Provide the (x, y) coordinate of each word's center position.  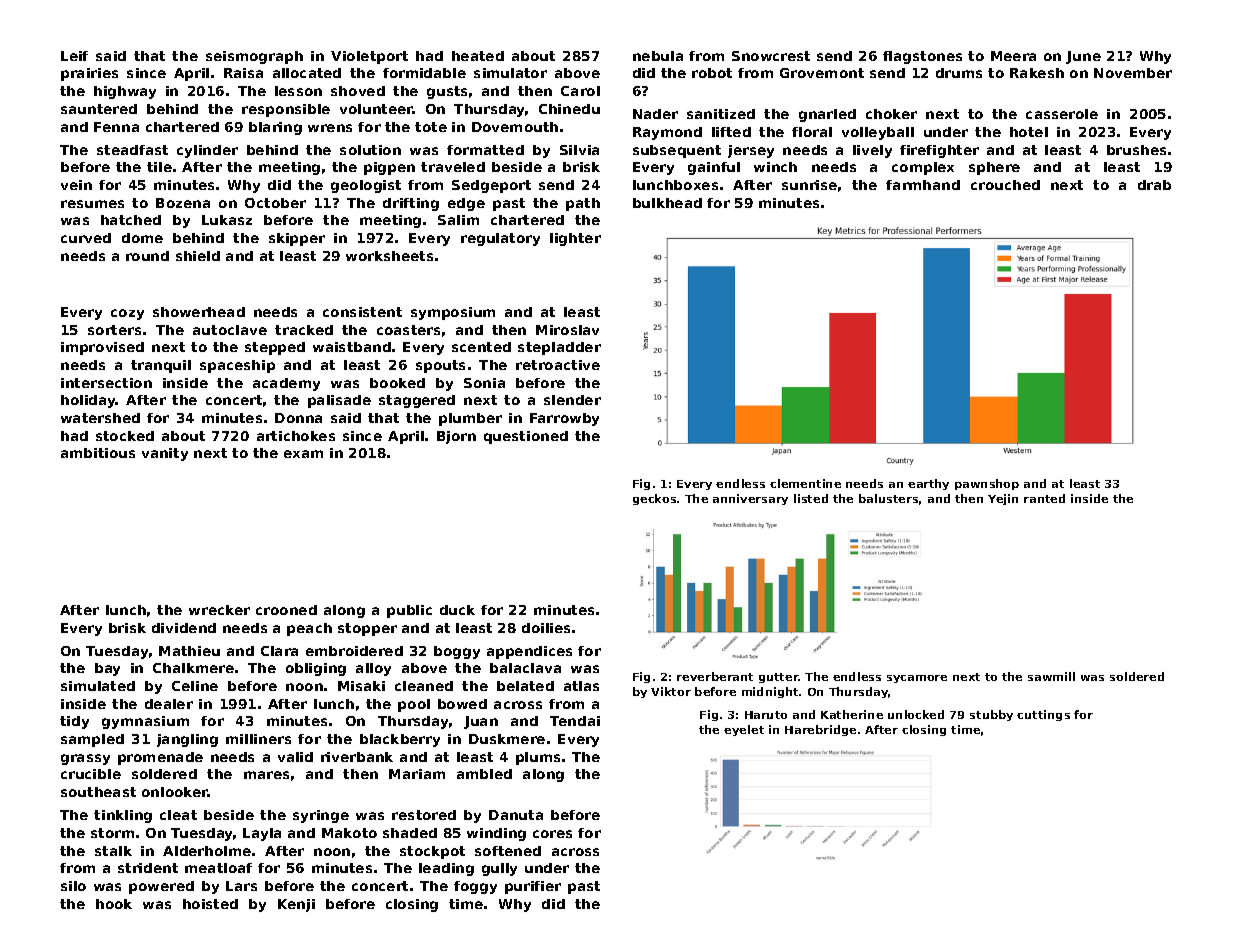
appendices (529, 652)
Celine (195, 686)
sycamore (917, 679)
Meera (1013, 56)
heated (478, 56)
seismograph (254, 57)
